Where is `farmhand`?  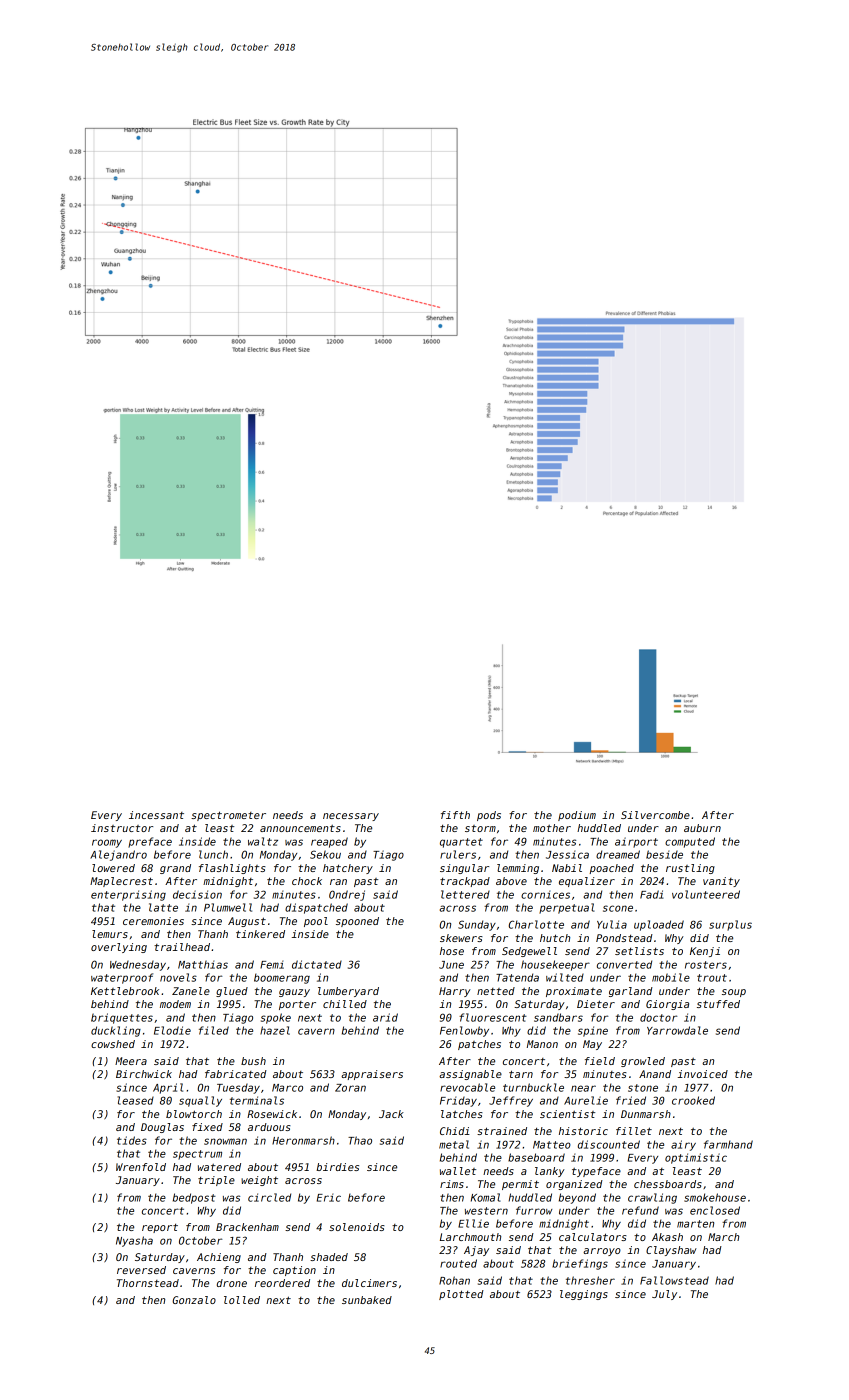
farmhand is located at coordinates (728, 1144).
